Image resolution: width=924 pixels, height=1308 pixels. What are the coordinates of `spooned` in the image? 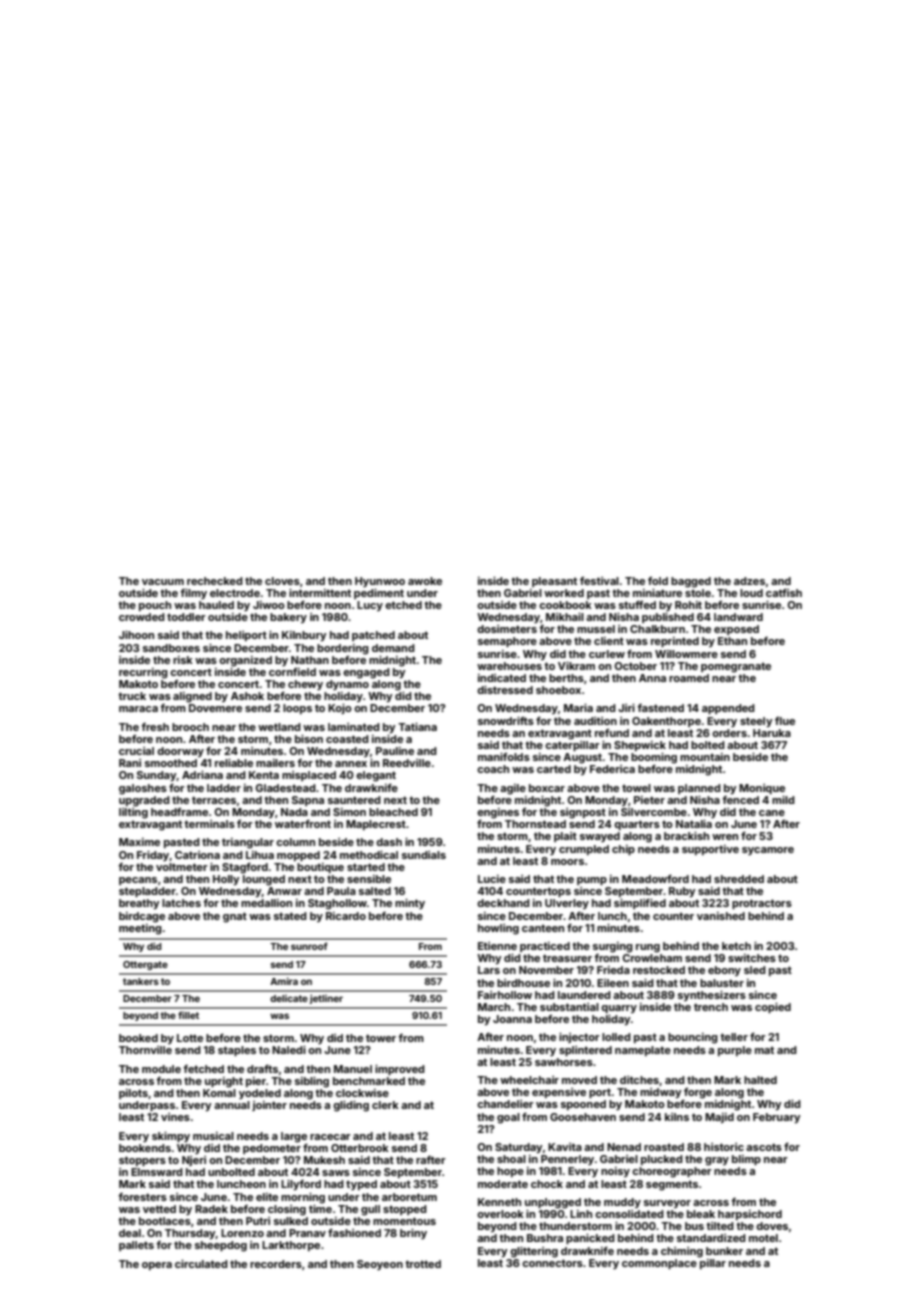 It's located at (583, 1105).
